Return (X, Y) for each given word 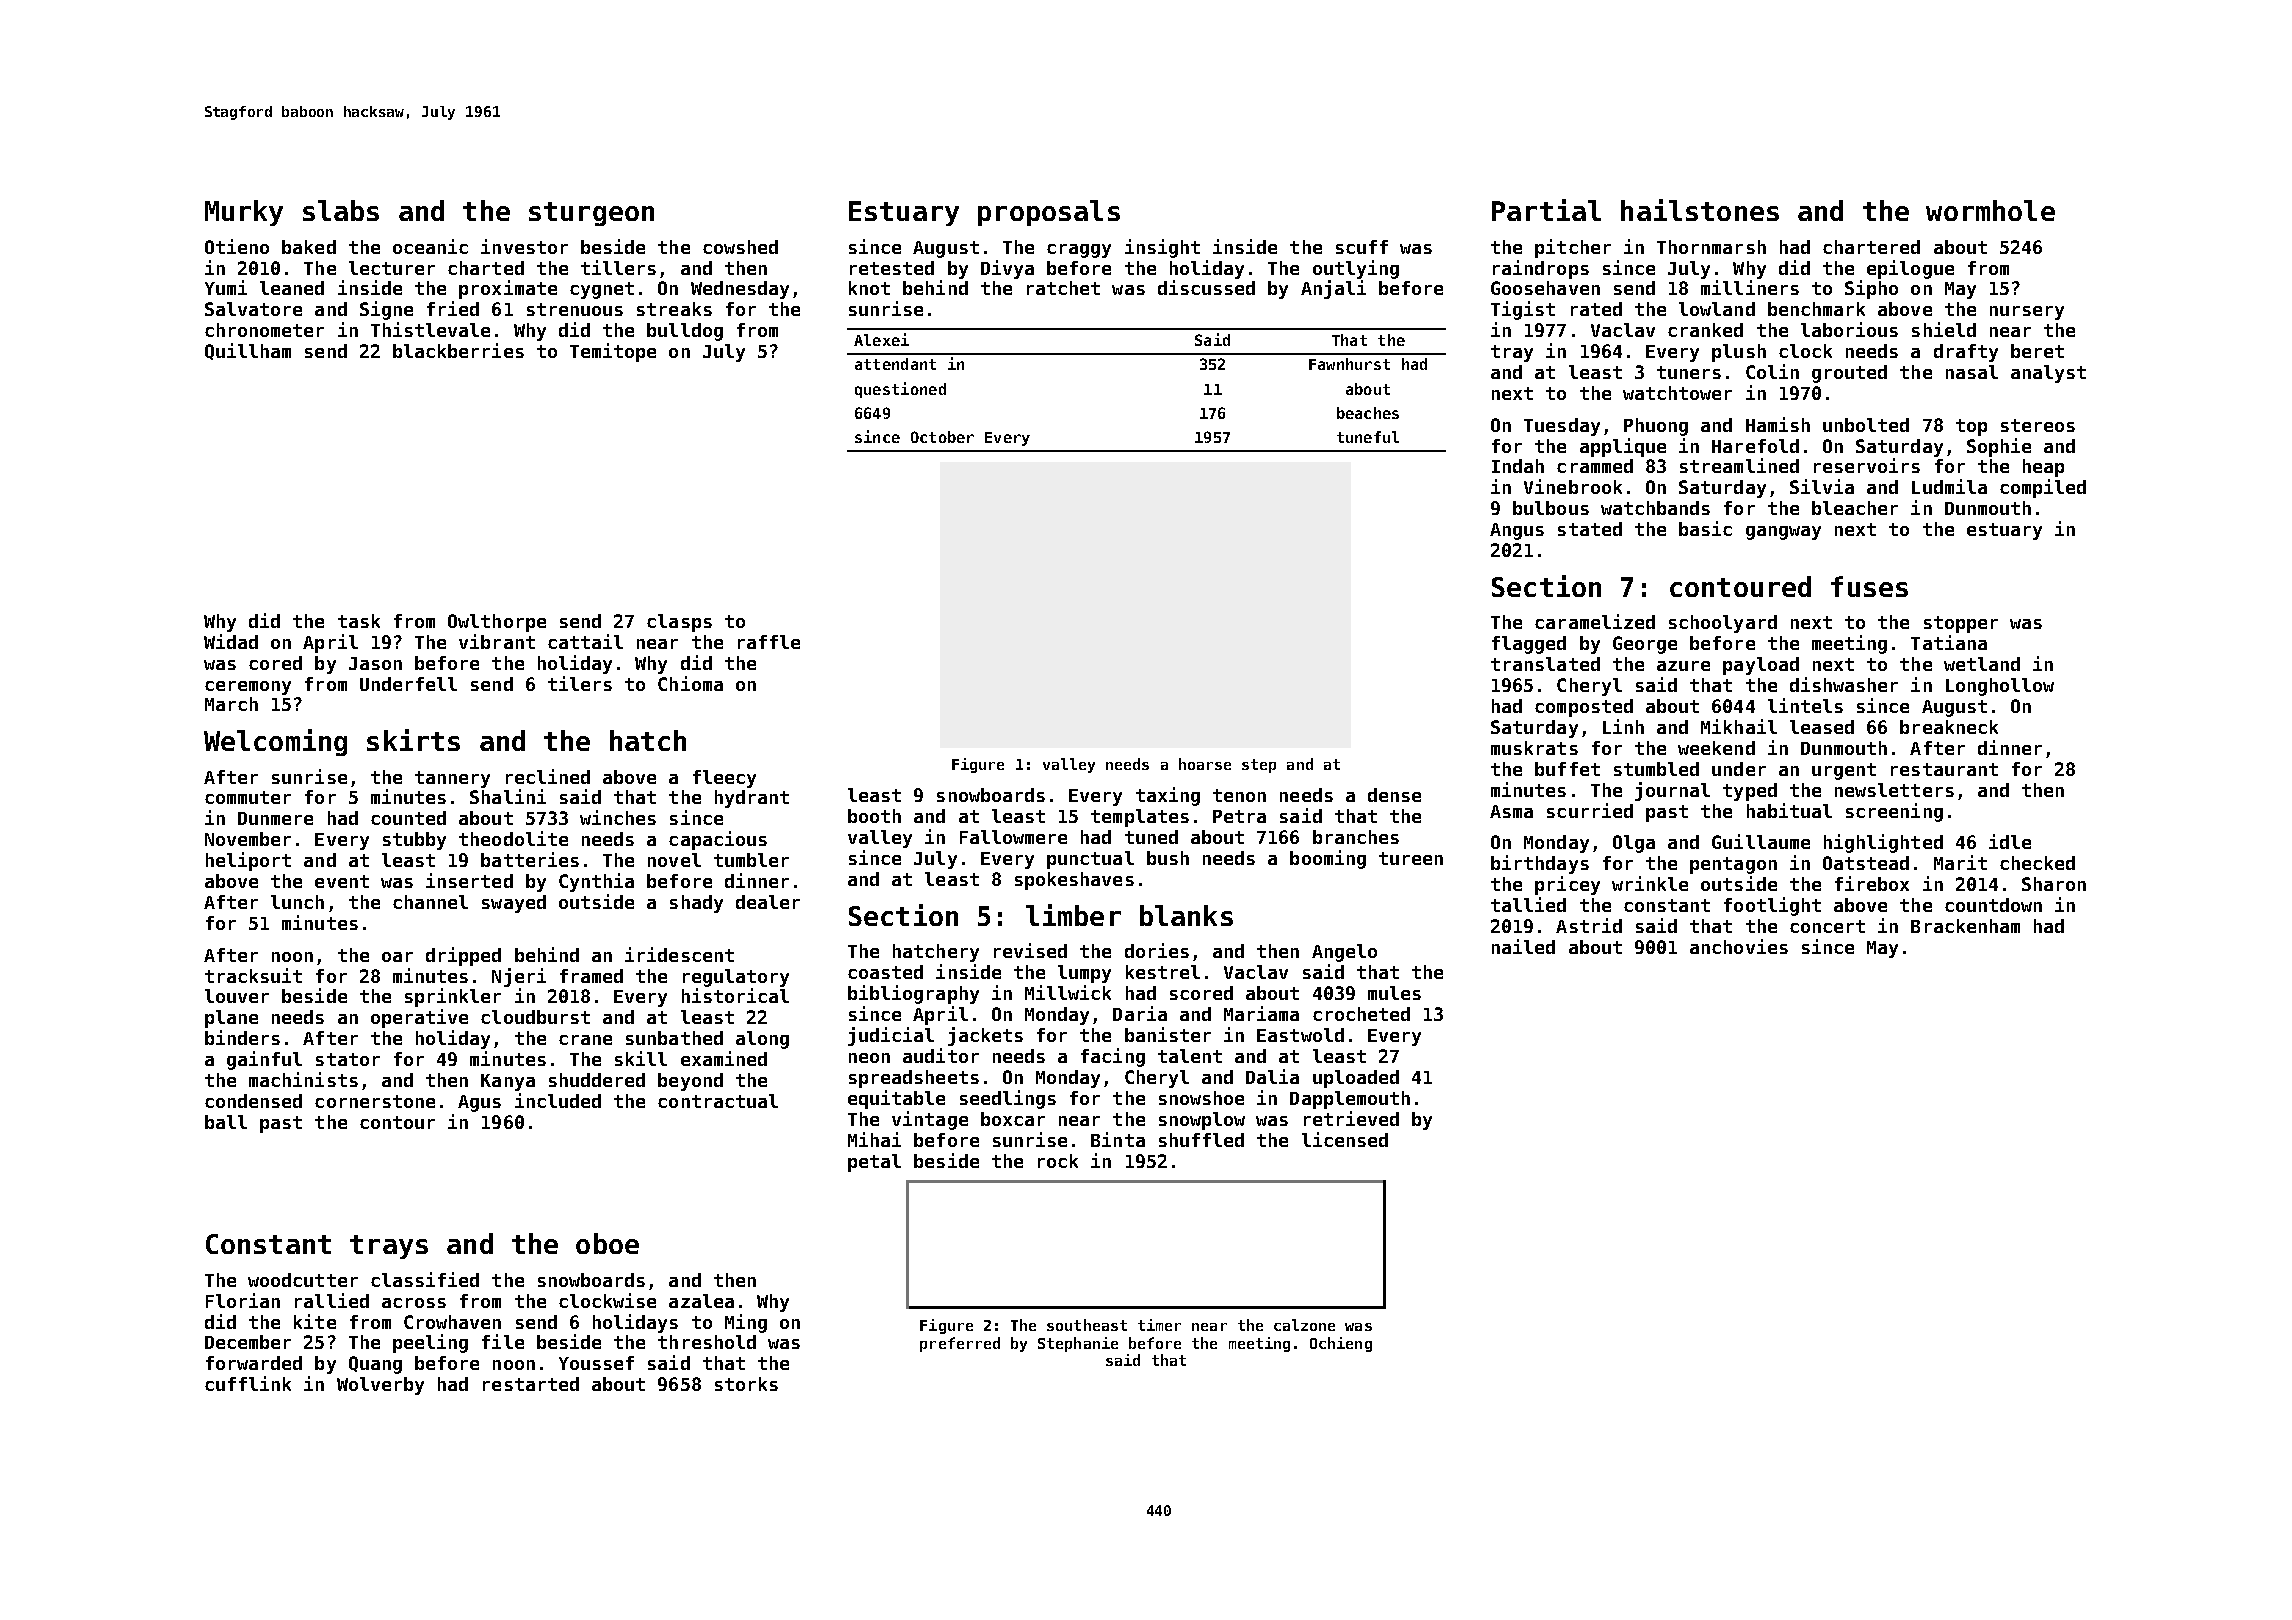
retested (892, 268)
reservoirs (1867, 465)
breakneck (1949, 727)
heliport (248, 861)
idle (2010, 841)
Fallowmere (1013, 837)
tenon (1239, 795)
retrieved (1351, 1118)
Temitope (613, 352)
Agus (479, 1103)
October (942, 437)
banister (1168, 1034)
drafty (1966, 353)
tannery (452, 779)
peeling (430, 1343)
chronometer (264, 330)
